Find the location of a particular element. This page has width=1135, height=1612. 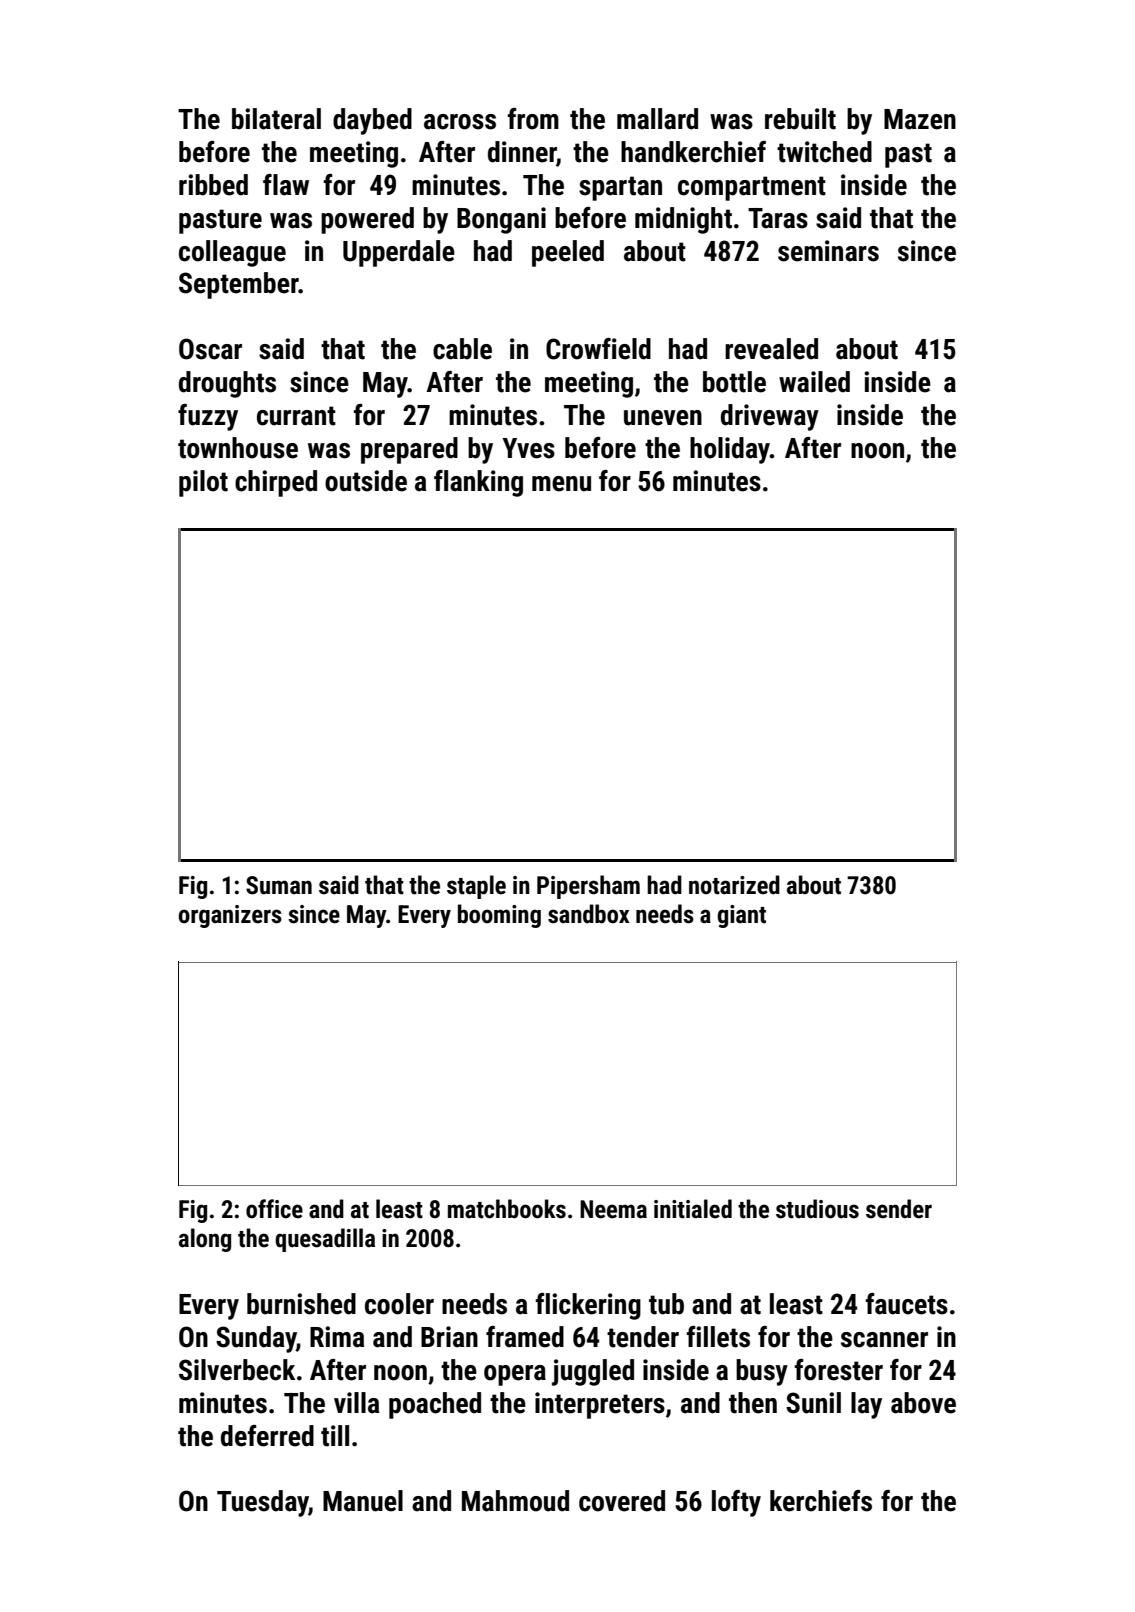

framed is located at coordinates (525, 1337).
